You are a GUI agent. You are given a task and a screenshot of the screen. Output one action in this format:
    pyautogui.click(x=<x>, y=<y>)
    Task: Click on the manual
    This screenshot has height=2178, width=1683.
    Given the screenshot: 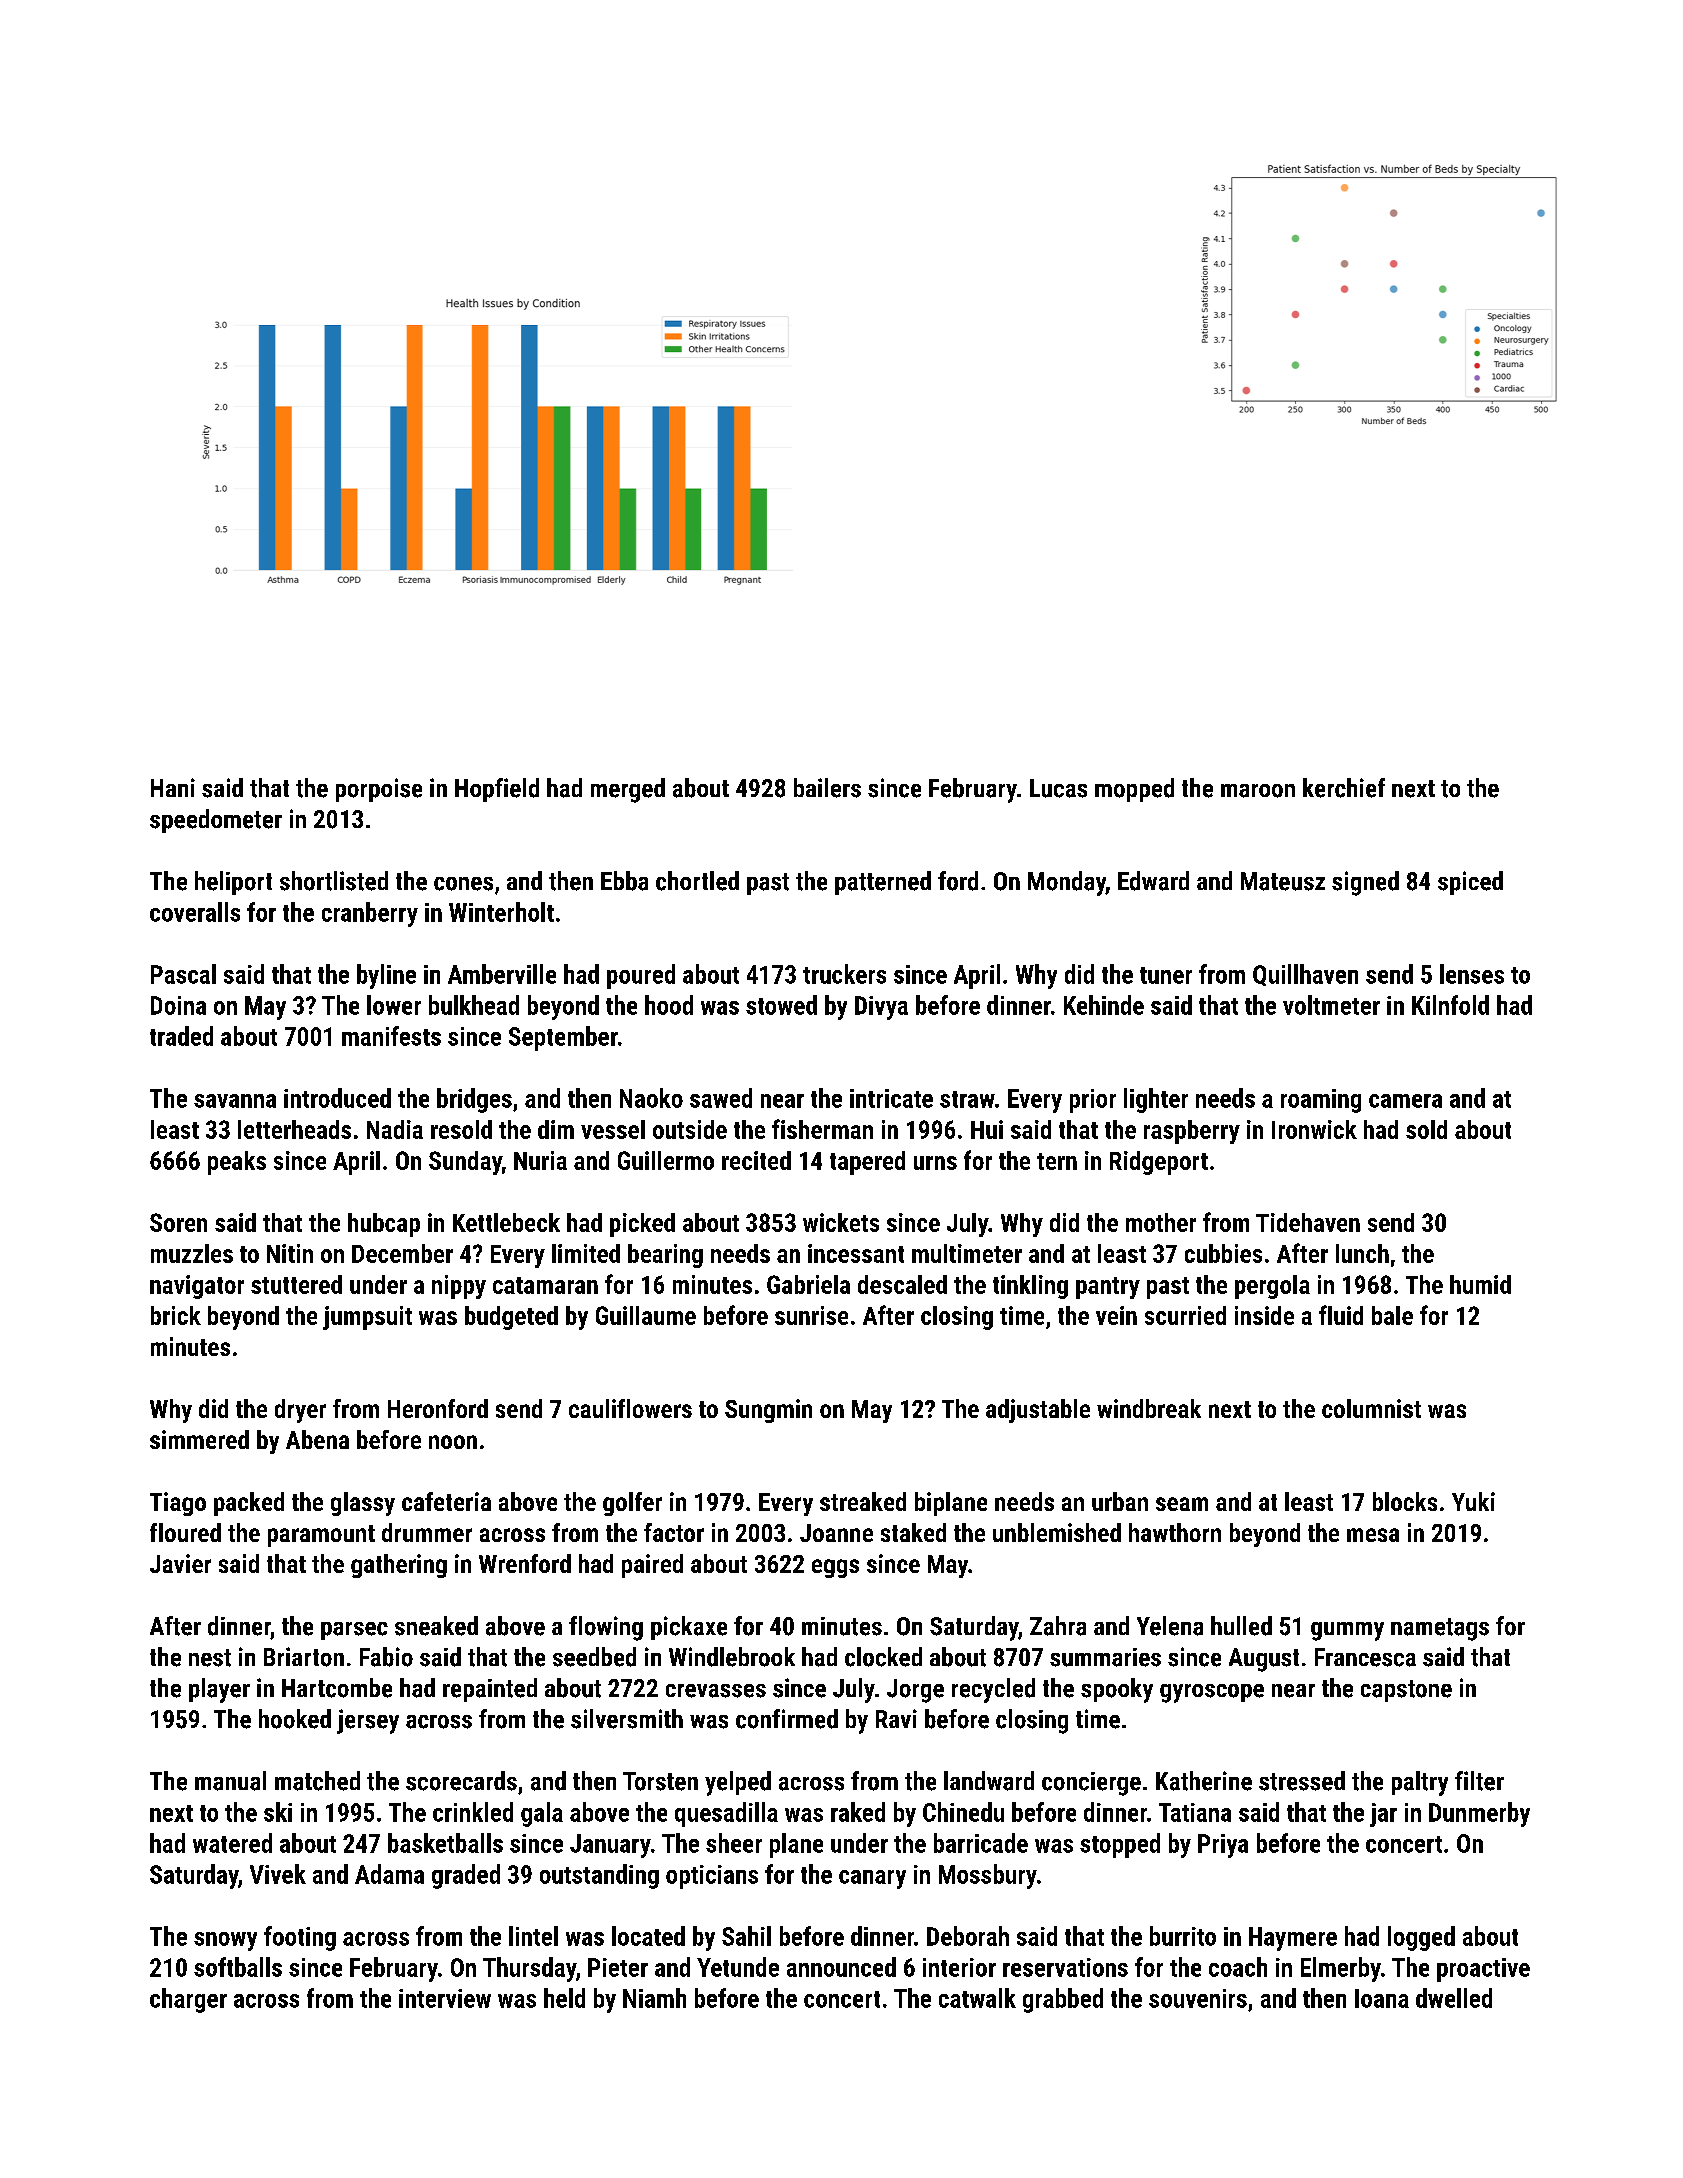 What is the action you would take?
    pyautogui.click(x=230, y=1781)
